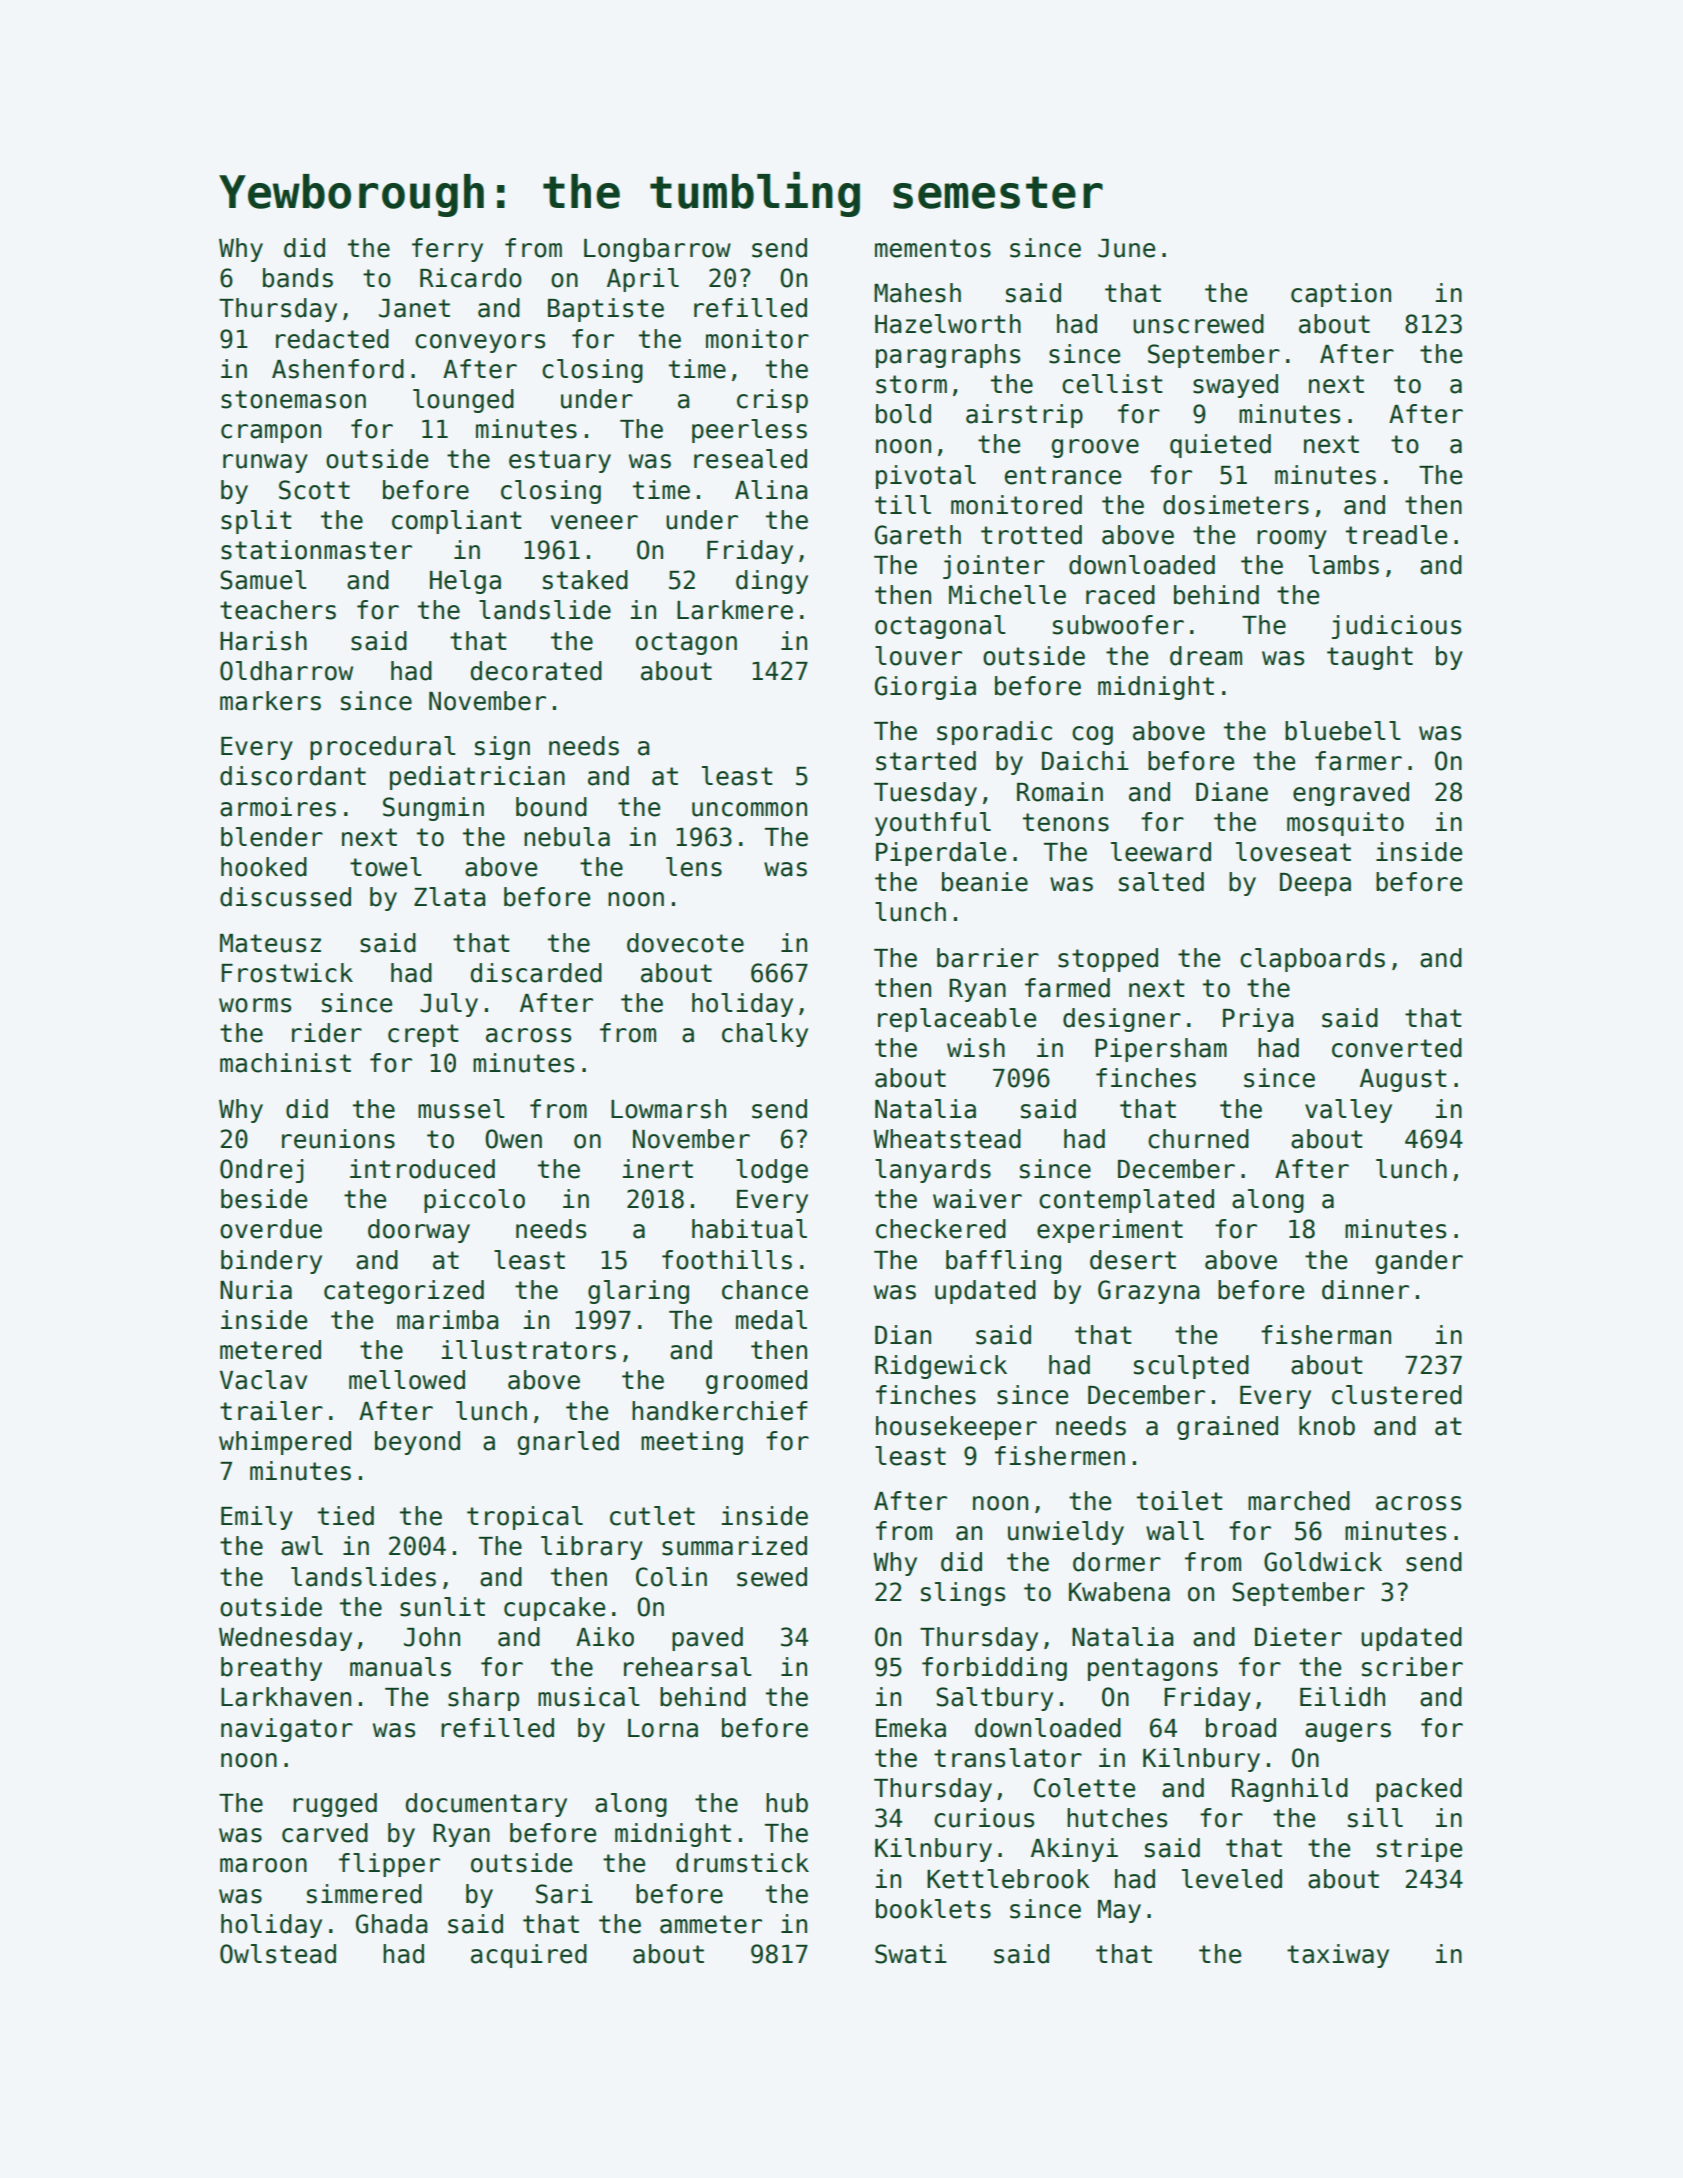 This screenshot has height=2178, width=1683. I want to click on Longbarrow, so click(657, 250).
